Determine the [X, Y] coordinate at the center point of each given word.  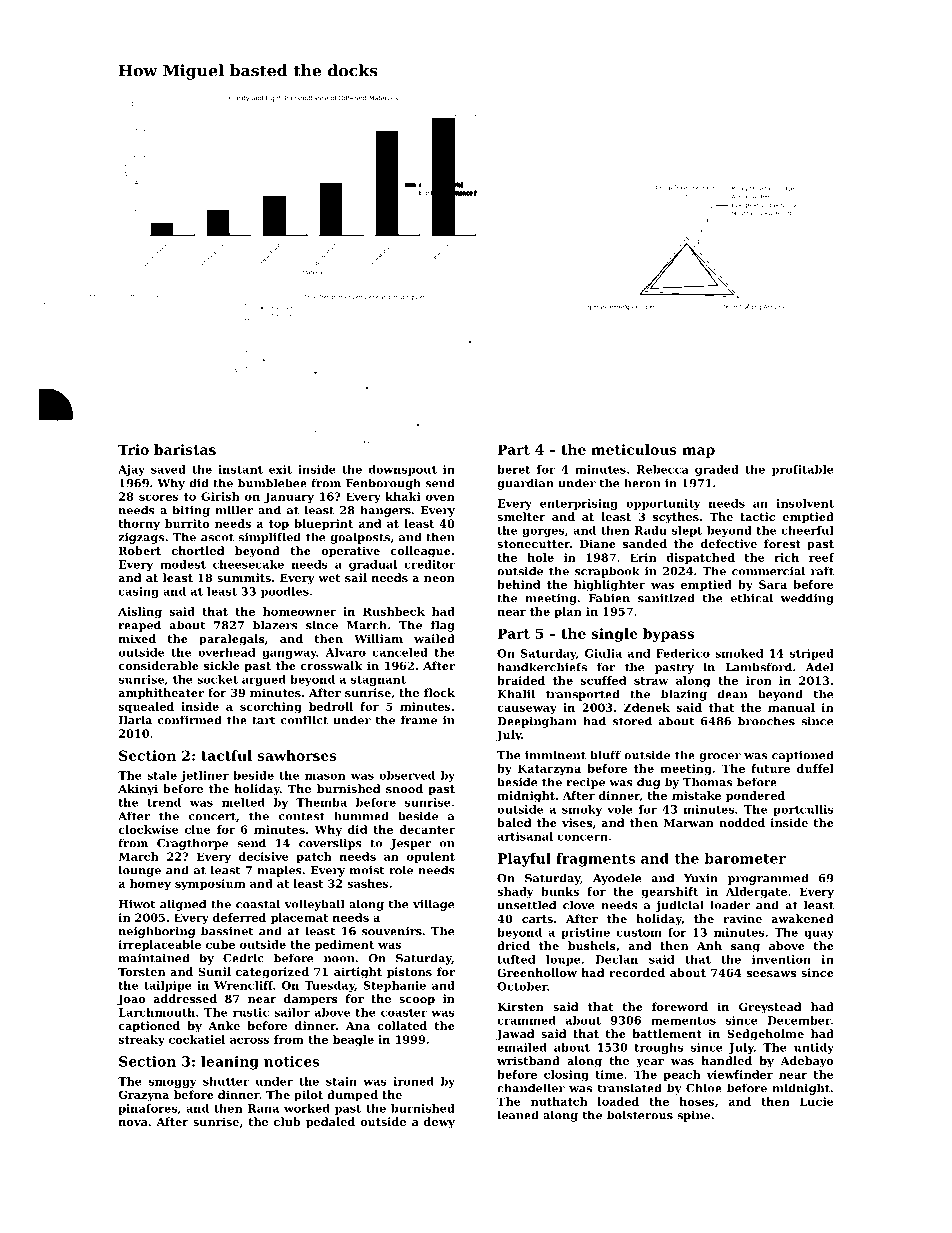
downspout [403, 470]
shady [515, 892]
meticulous [634, 449]
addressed [185, 998]
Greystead [770, 1008]
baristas [185, 449]
